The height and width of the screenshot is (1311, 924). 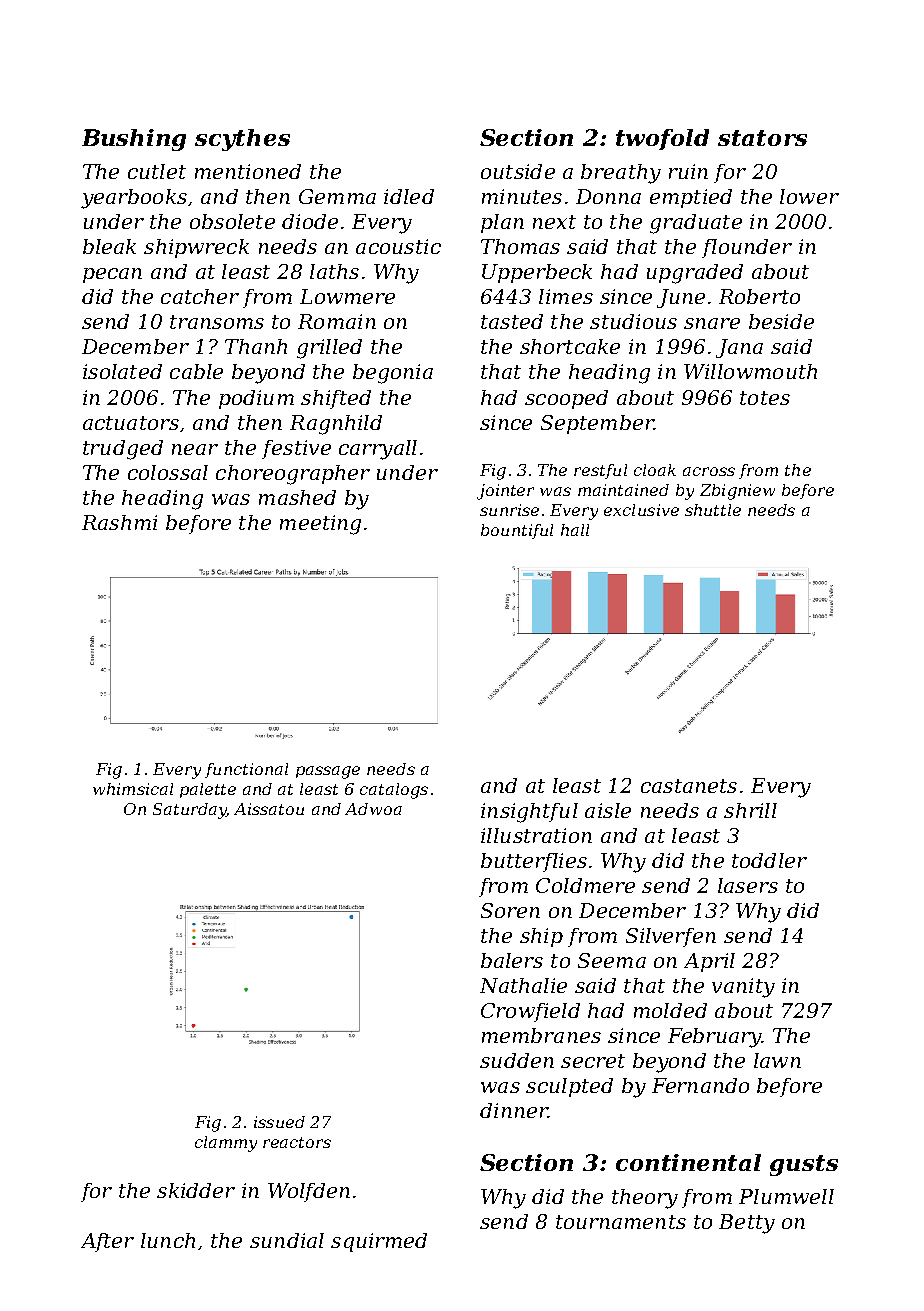 What do you see at coordinates (320, 525) in the screenshot?
I see `meeting` at bounding box center [320, 525].
